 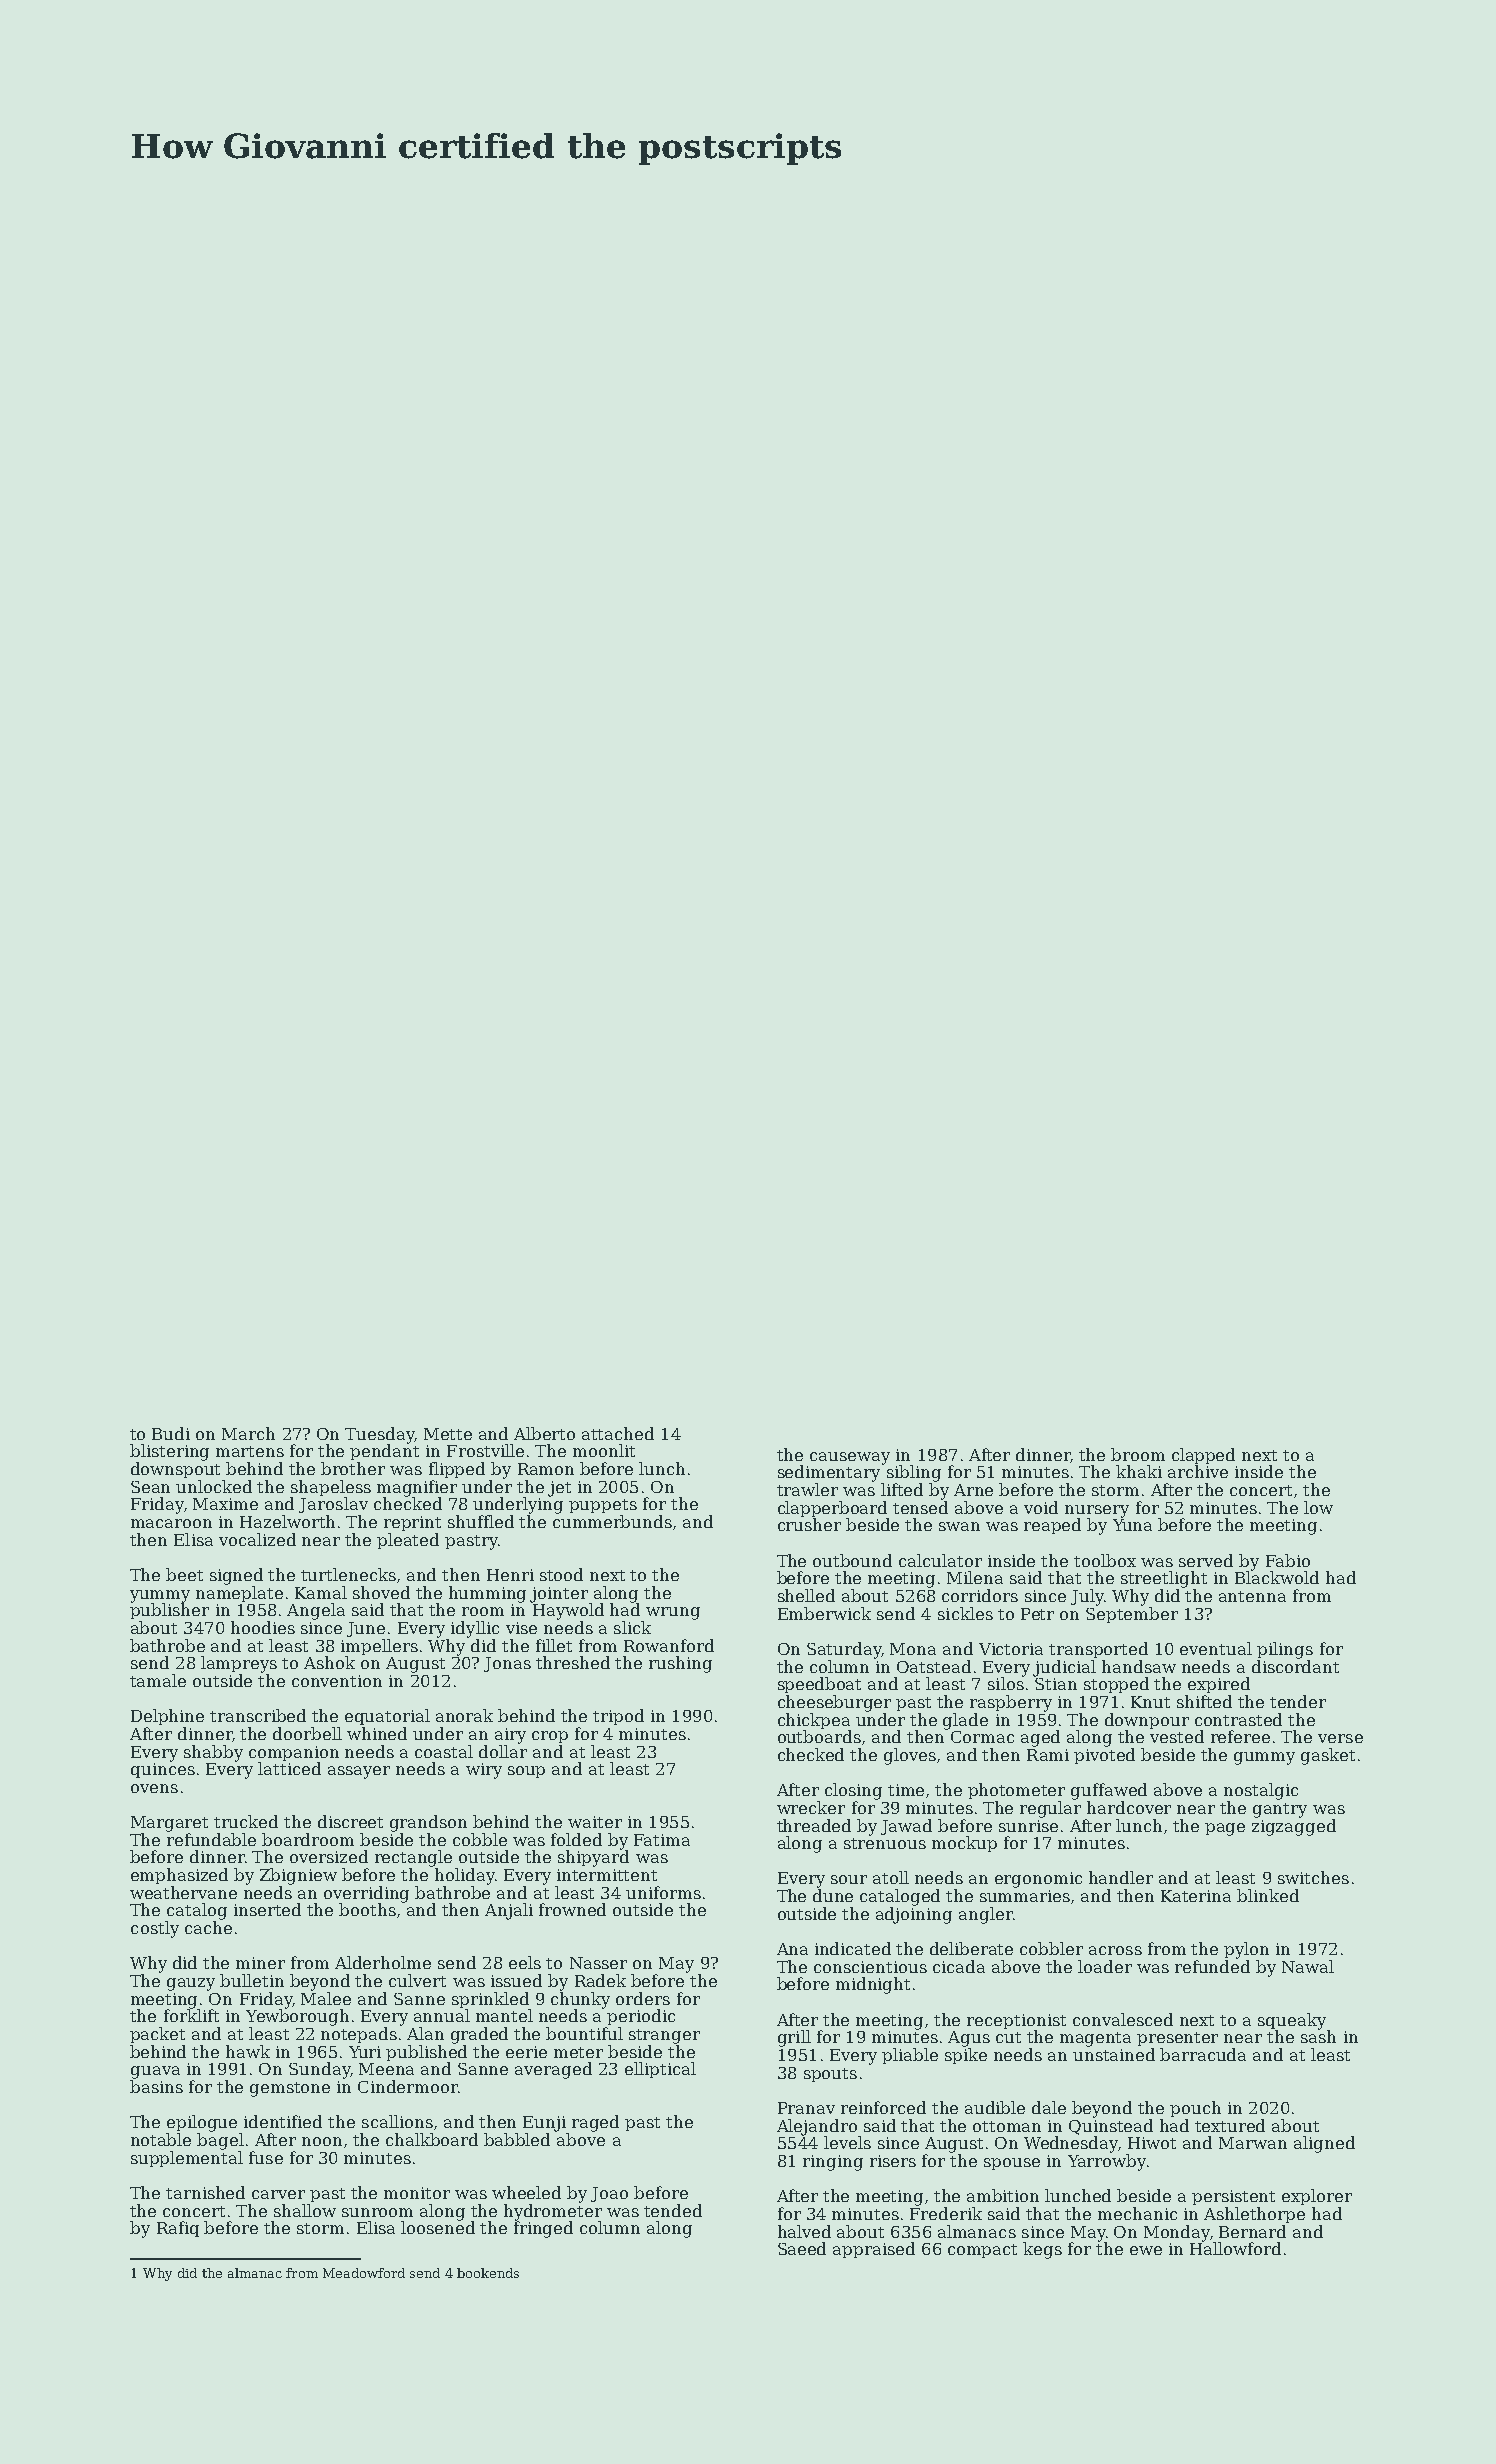 I want to click on Nawal, so click(x=1308, y=1966).
